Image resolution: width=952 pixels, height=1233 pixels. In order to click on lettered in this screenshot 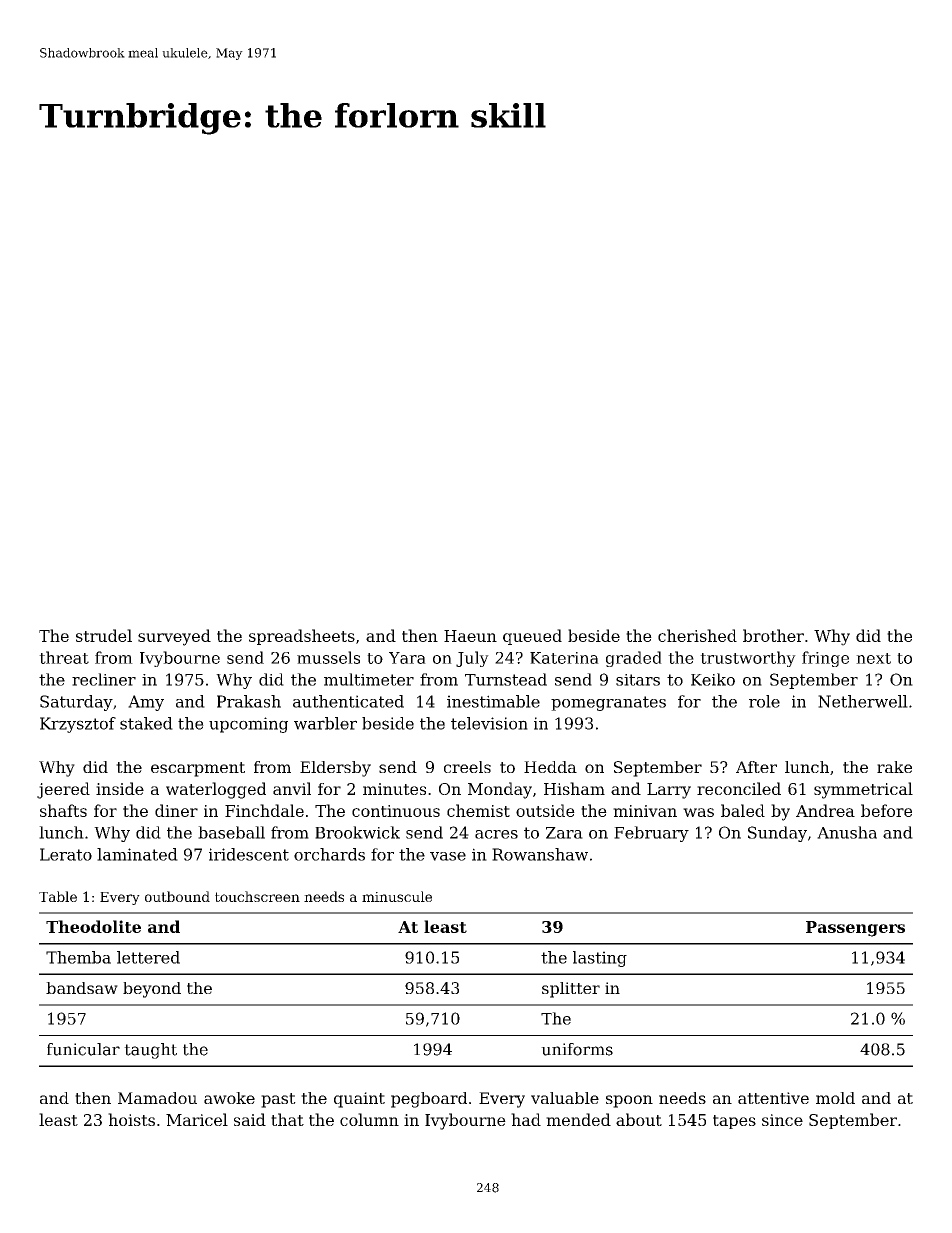, I will do `click(148, 957)`.
